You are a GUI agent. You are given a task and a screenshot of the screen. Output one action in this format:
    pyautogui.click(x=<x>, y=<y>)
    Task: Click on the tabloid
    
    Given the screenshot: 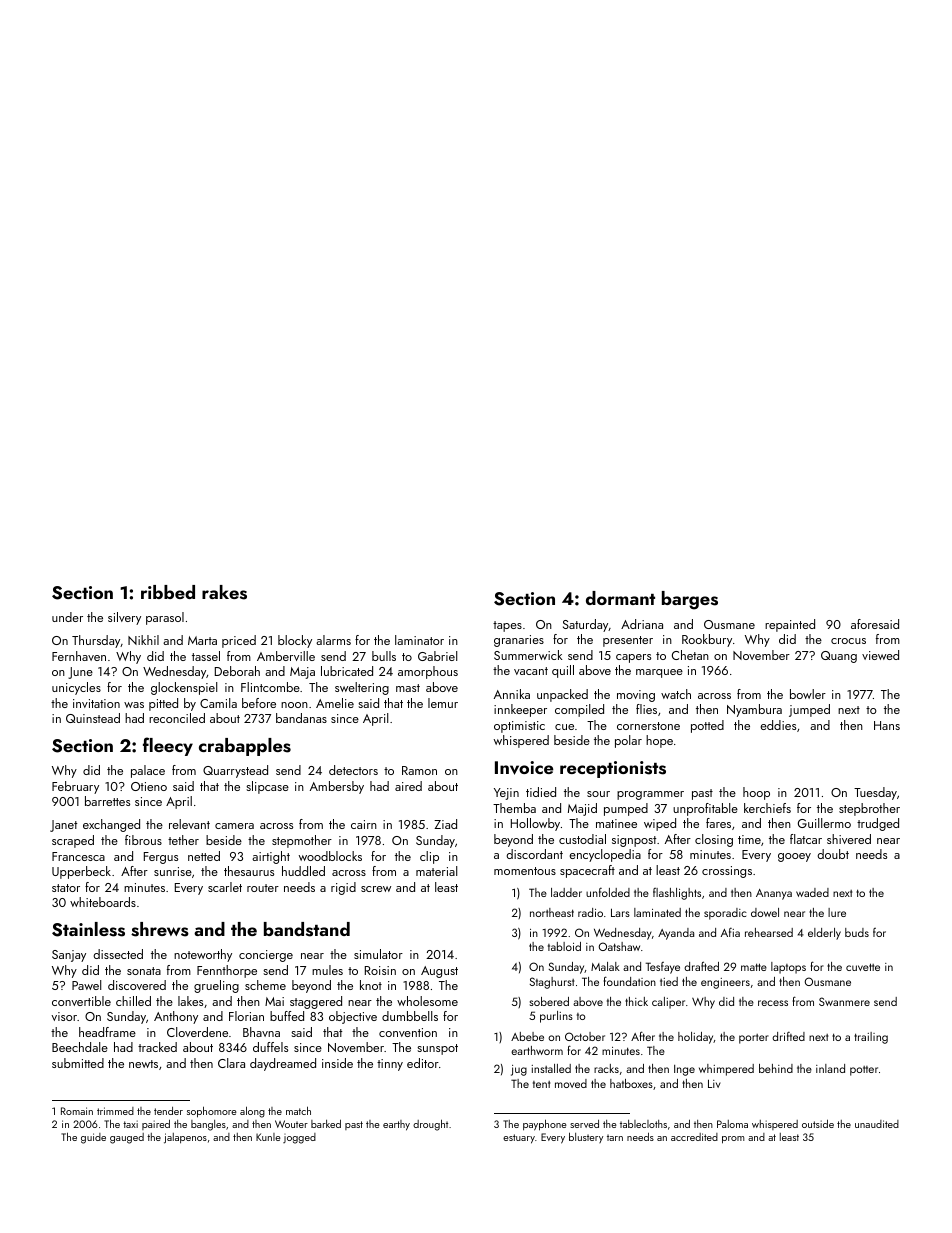 What is the action you would take?
    pyautogui.click(x=564, y=946)
